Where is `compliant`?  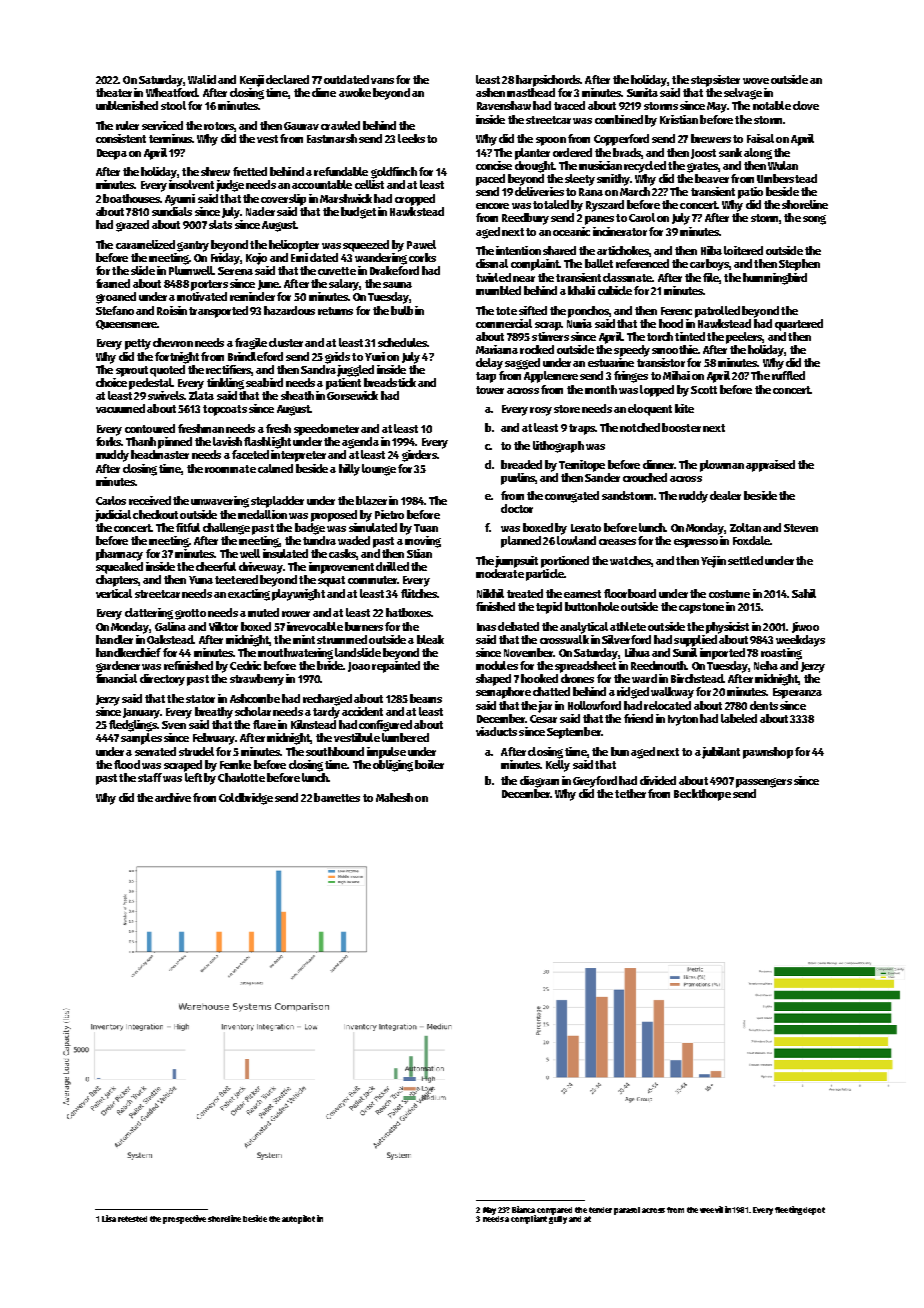 compliant is located at coordinates (529, 1219).
